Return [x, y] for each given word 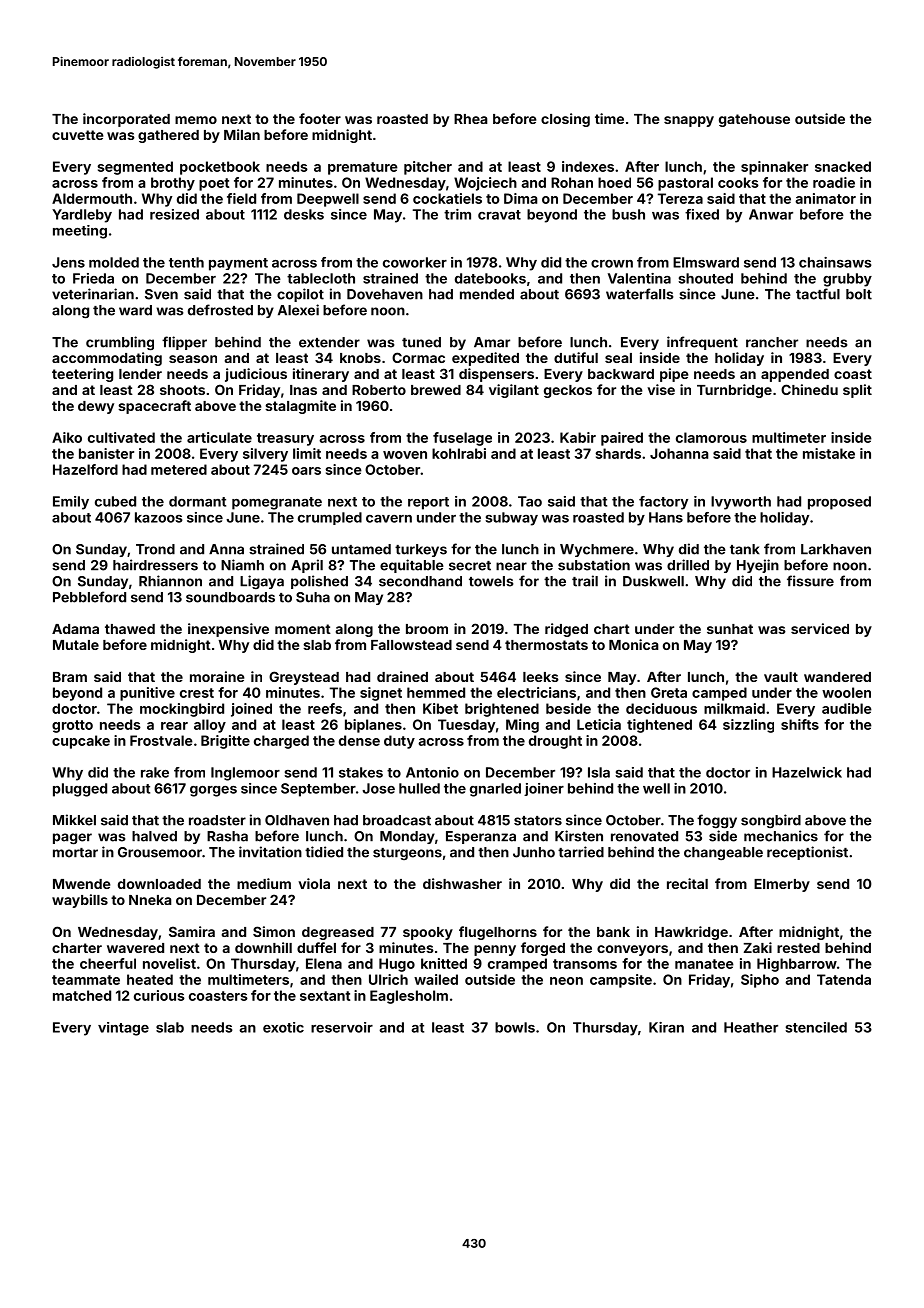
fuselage [462, 439]
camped [719, 694]
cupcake [81, 742]
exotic [283, 1027]
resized [174, 214]
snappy [689, 121]
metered [179, 469]
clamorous [711, 437]
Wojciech [485, 184]
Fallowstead [411, 645]
